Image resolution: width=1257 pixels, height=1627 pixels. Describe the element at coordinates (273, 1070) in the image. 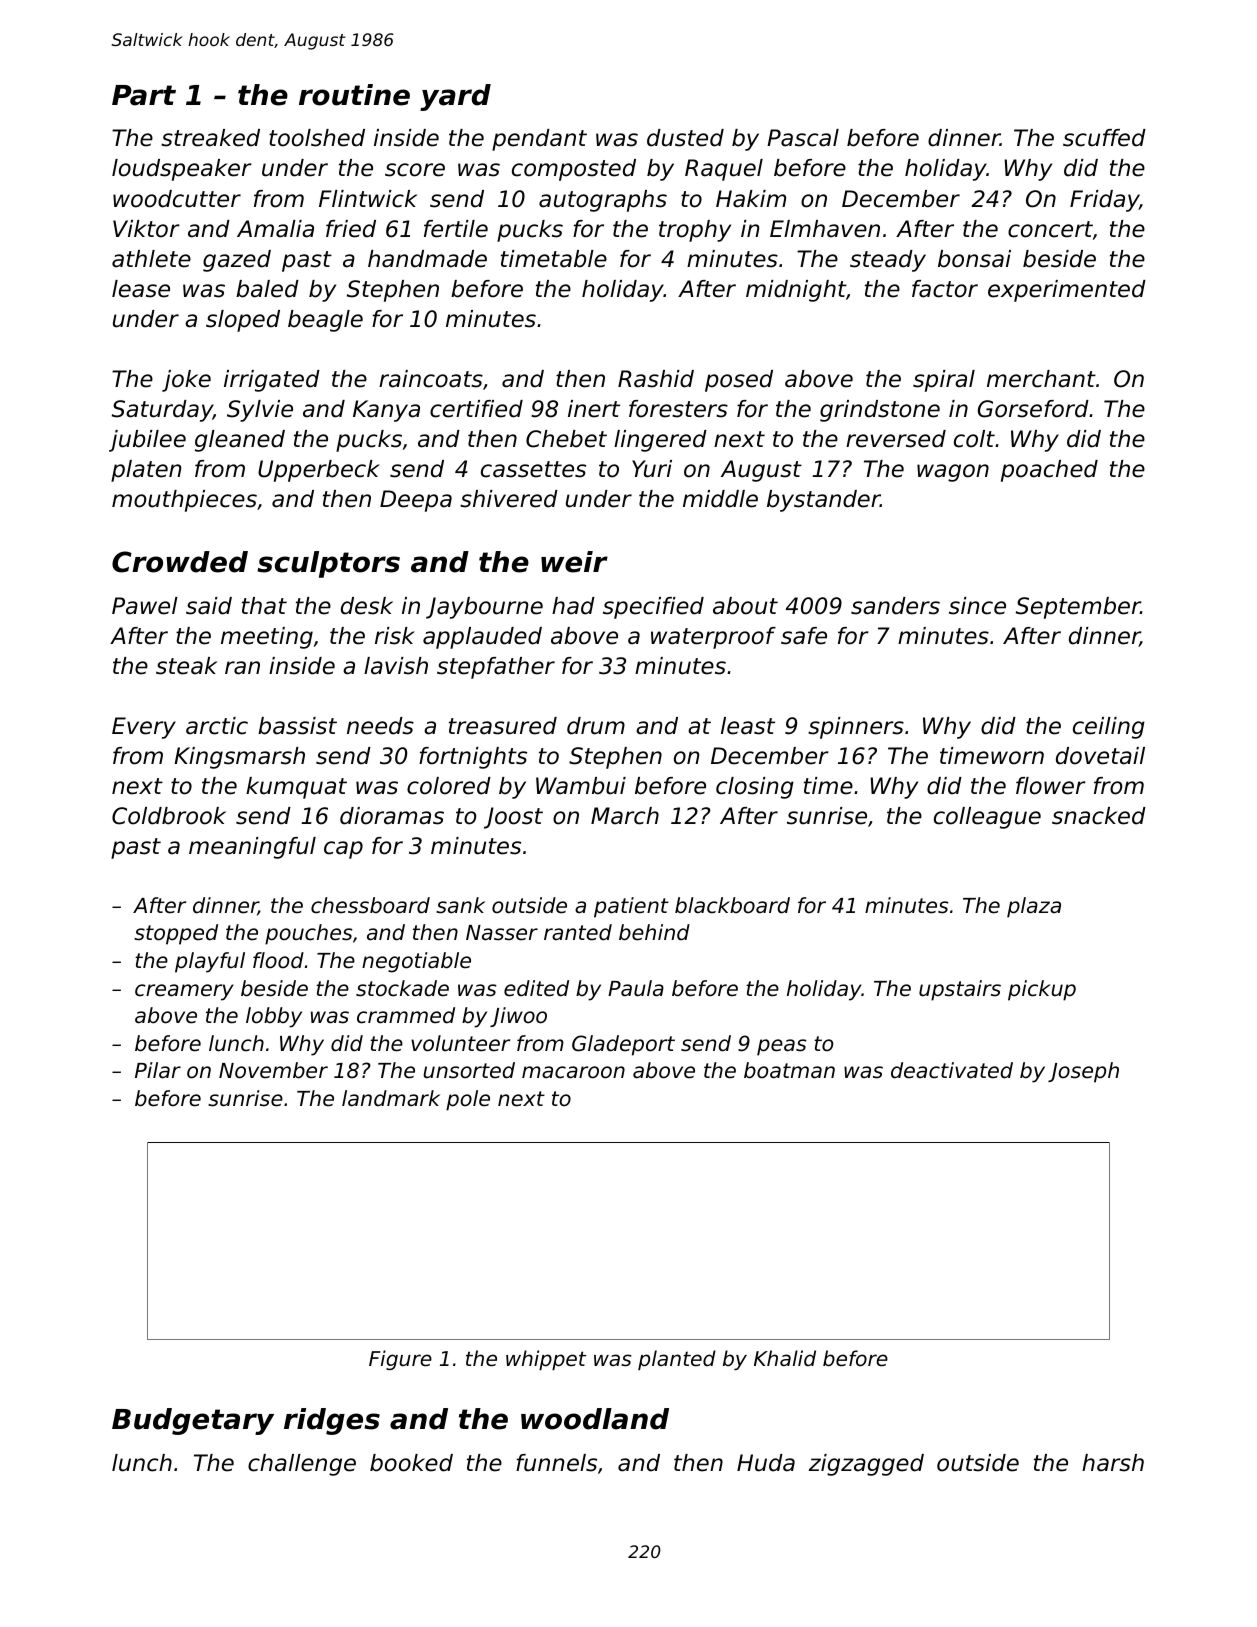

I see `November` at that location.
